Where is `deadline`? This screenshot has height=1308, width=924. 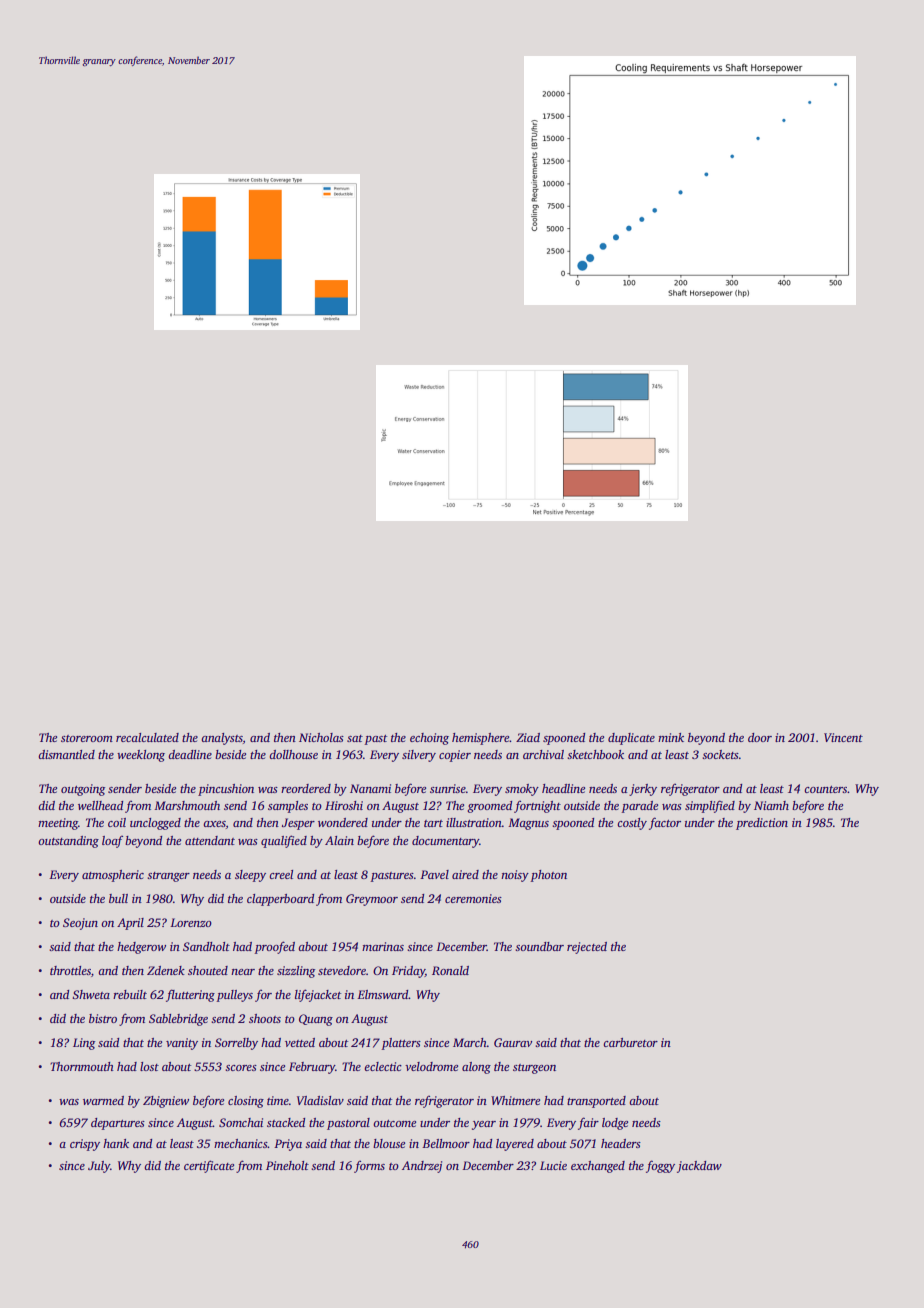
deadline is located at coordinates (190, 754).
